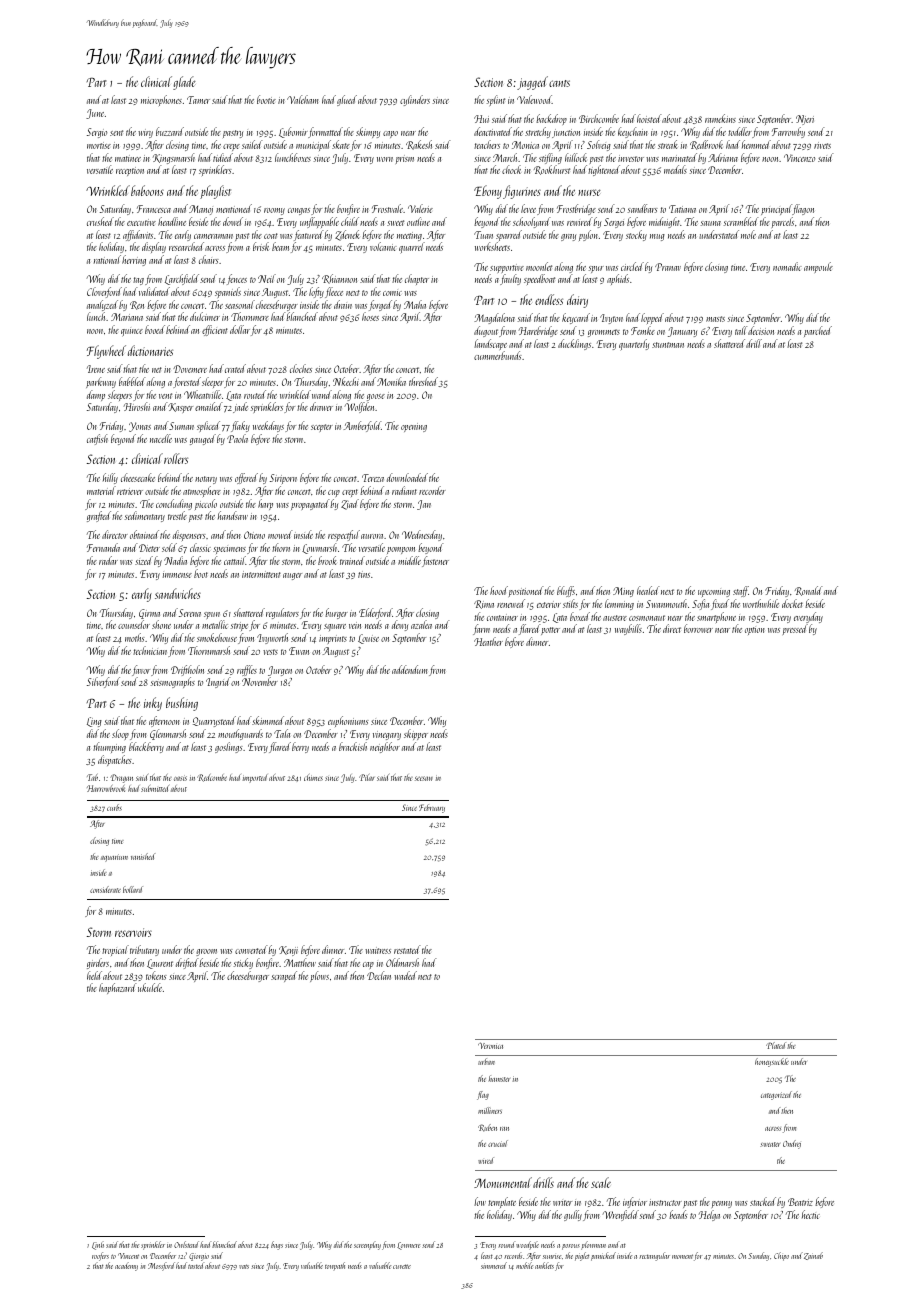  What do you see at coordinates (186, 1244) in the screenshot?
I see `Owlstead` at bounding box center [186, 1244].
